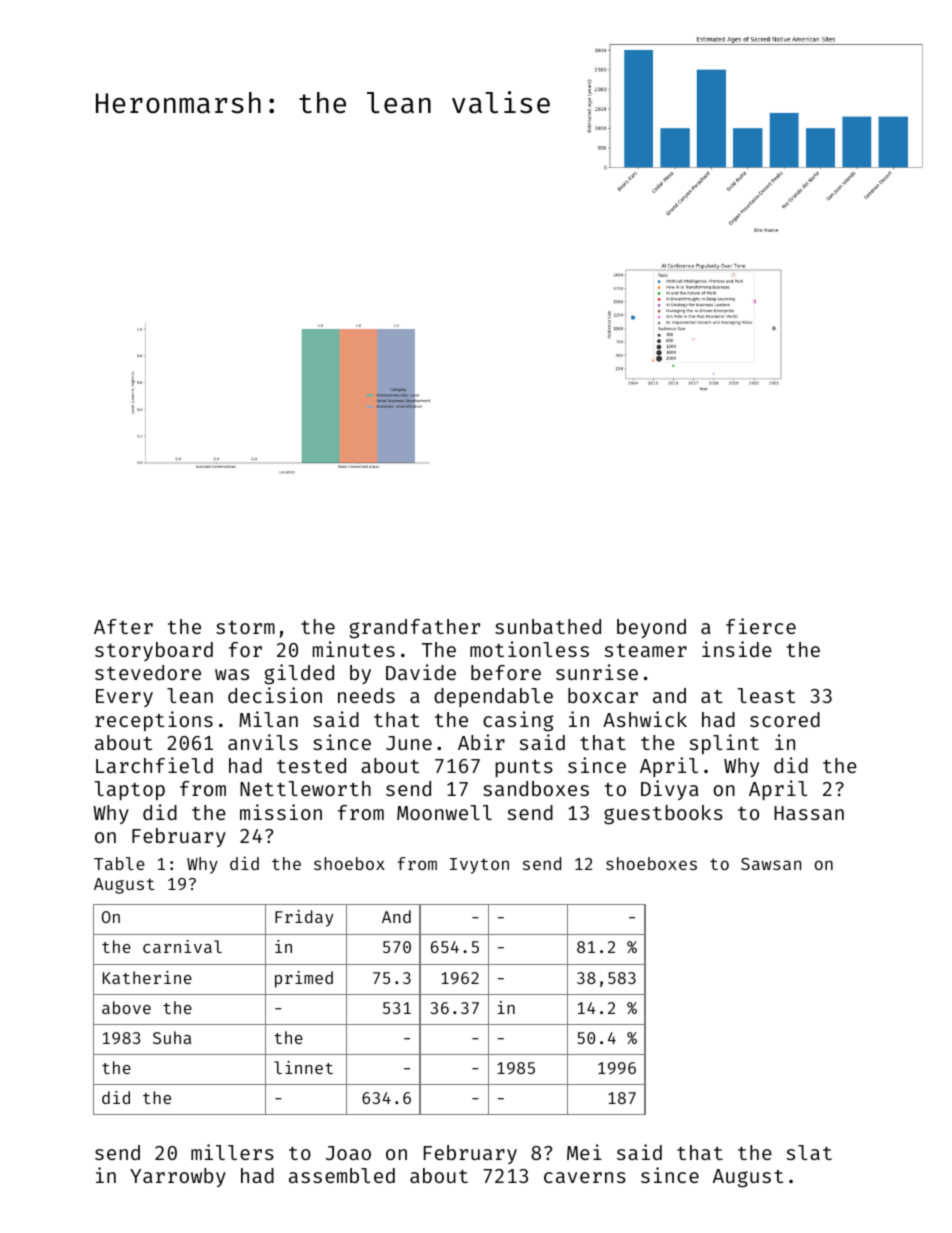 The height and width of the page is (1233, 952). Describe the element at coordinates (304, 979) in the page. I see `primed` at that location.
